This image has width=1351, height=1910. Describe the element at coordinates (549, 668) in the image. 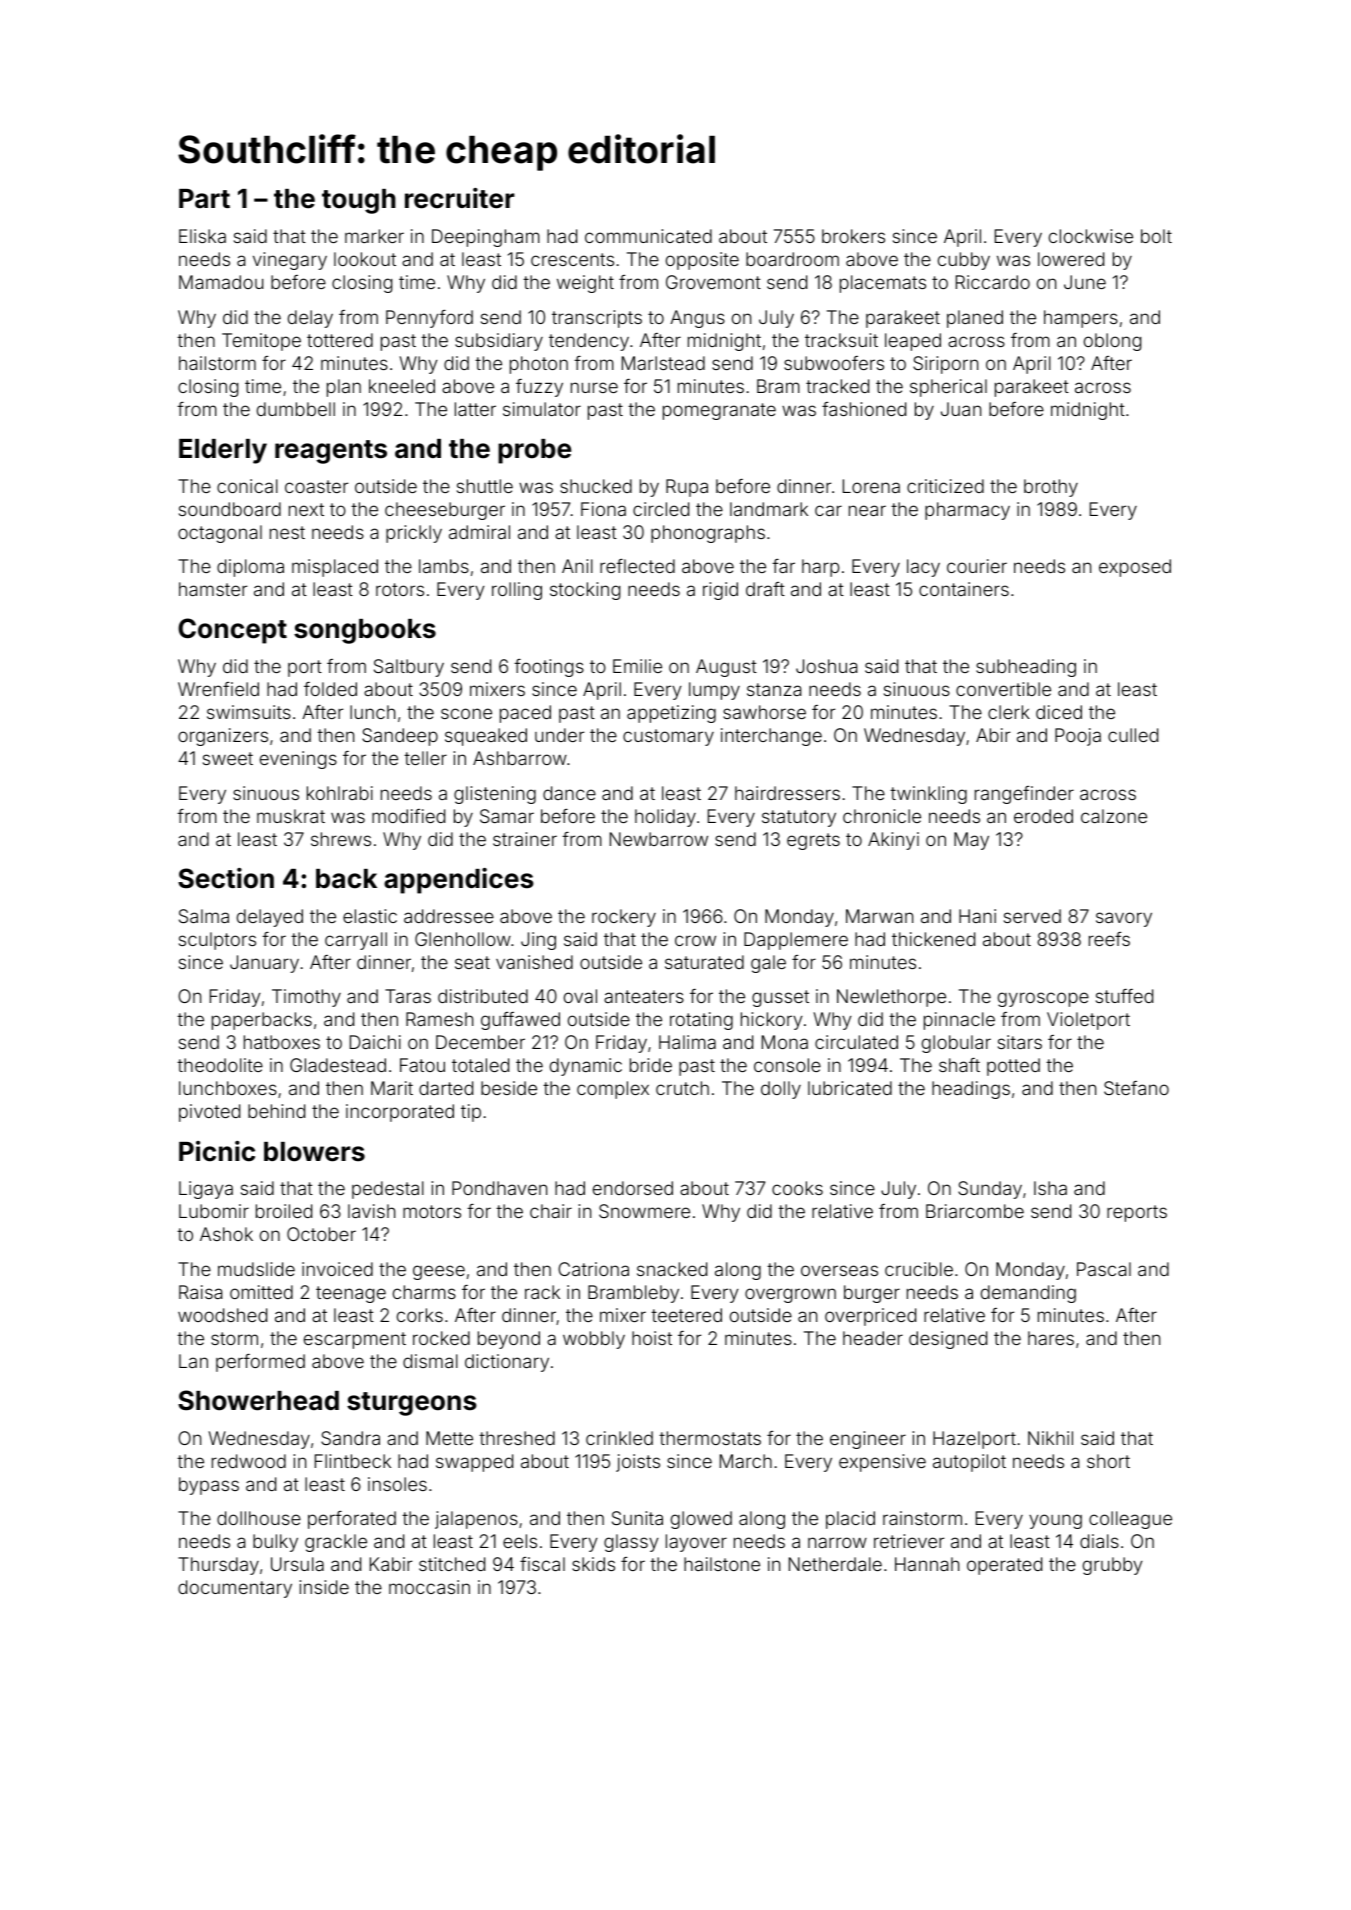

I see `footings` at that location.
